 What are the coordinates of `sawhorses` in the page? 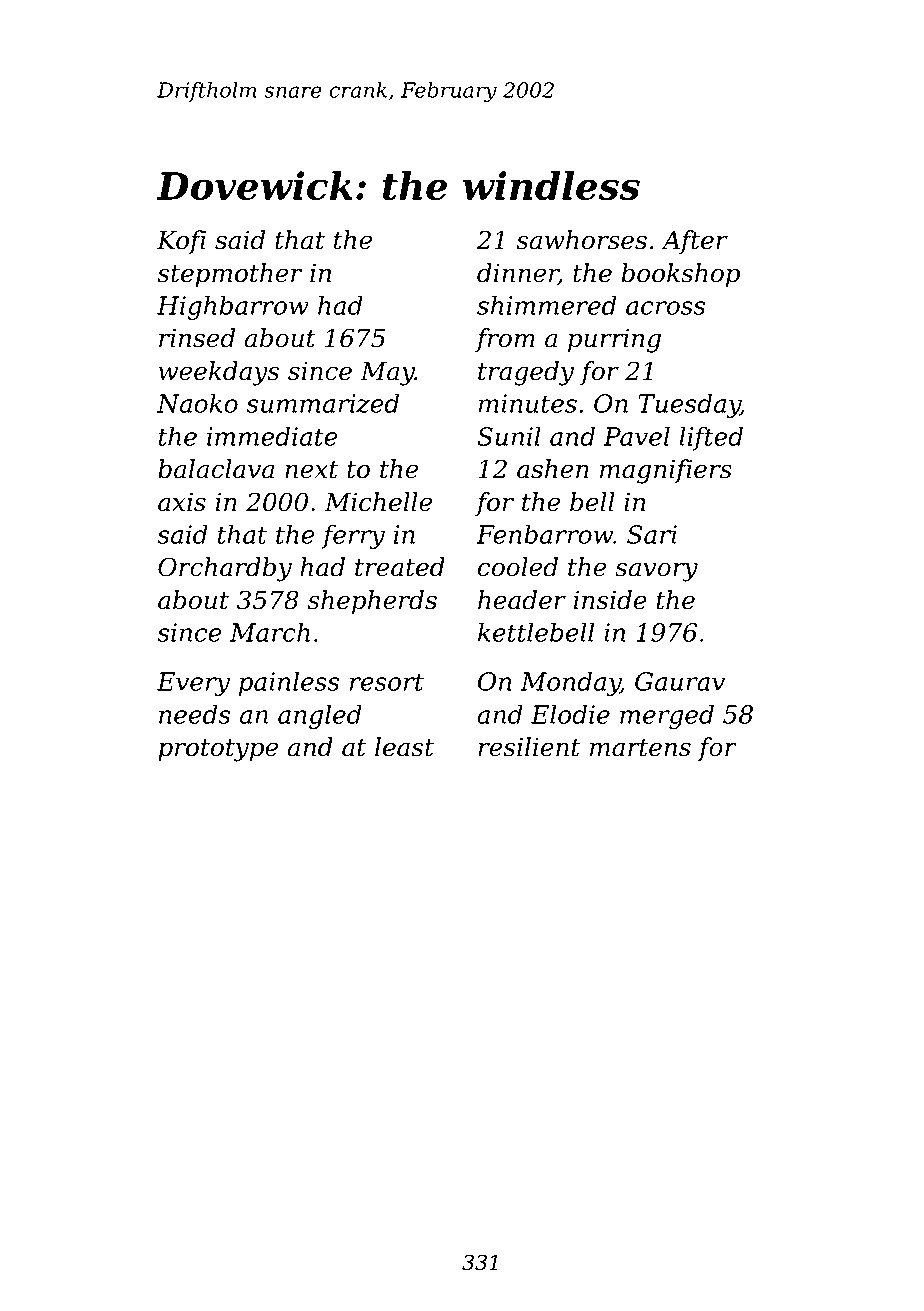 It's located at (581, 240).
